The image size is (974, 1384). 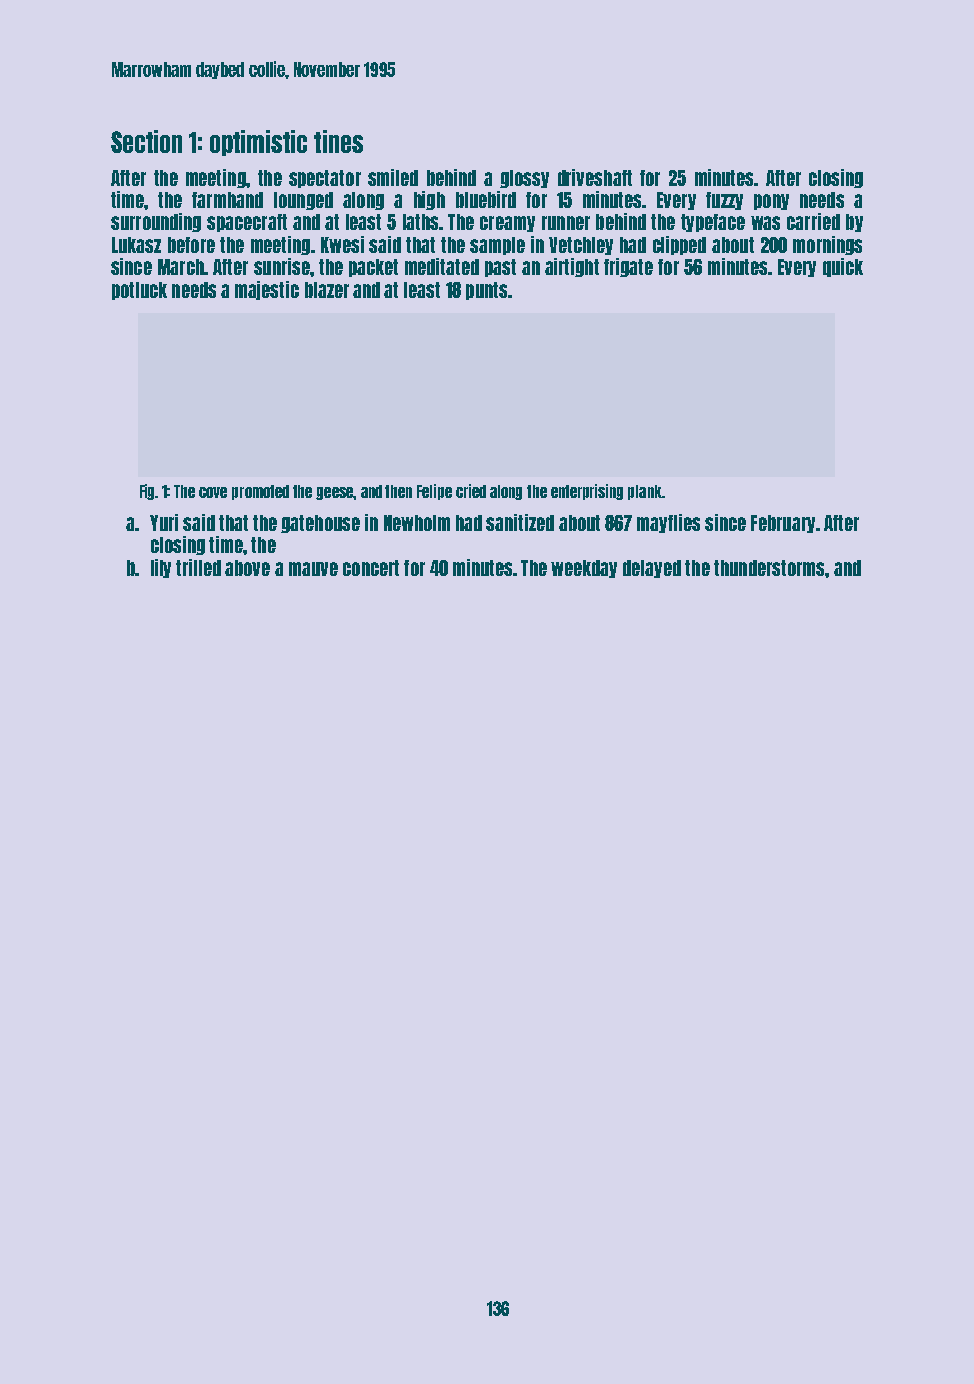 I want to click on sanitized, so click(x=520, y=522).
